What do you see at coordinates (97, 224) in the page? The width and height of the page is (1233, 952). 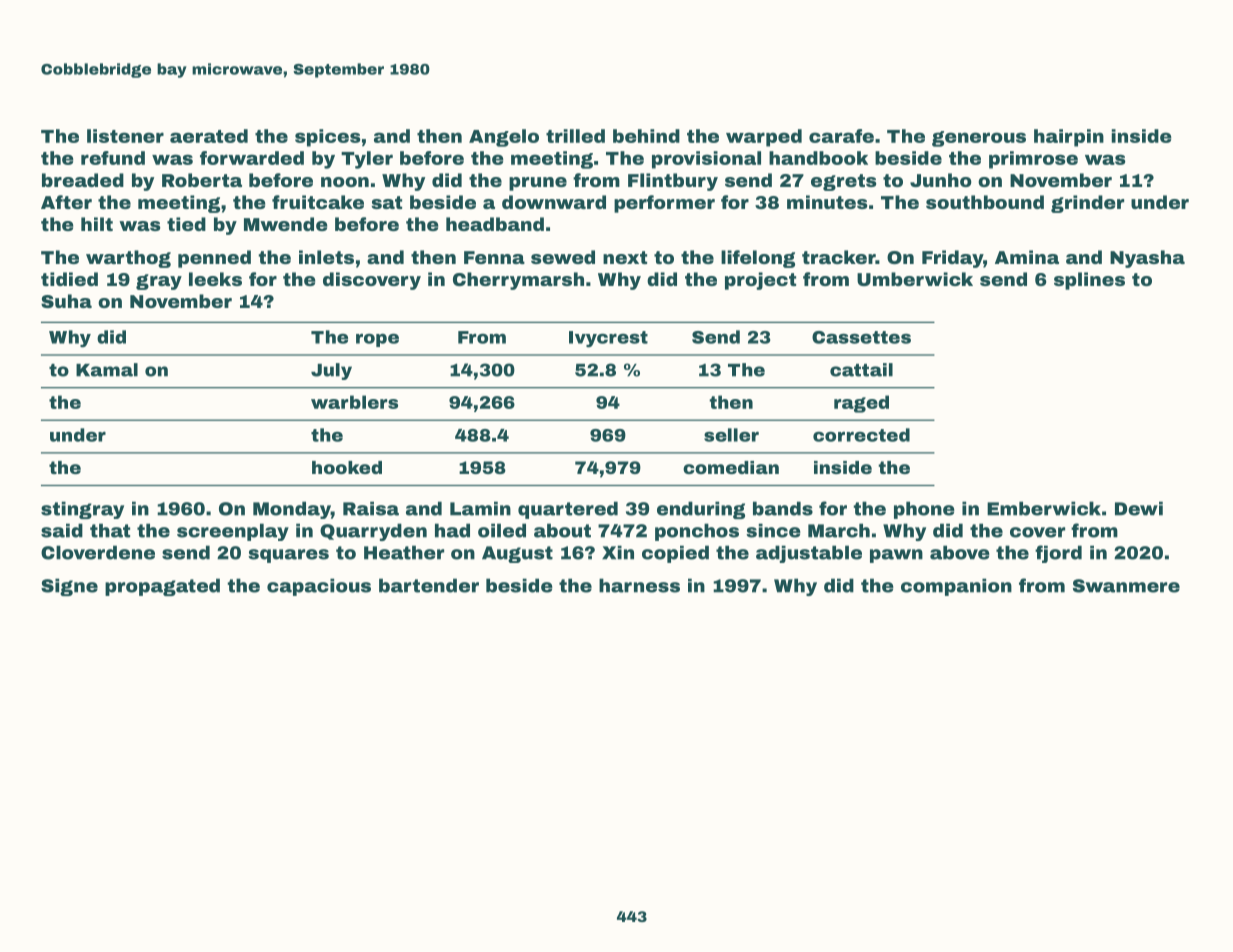 I see `hilt` at bounding box center [97, 224].
